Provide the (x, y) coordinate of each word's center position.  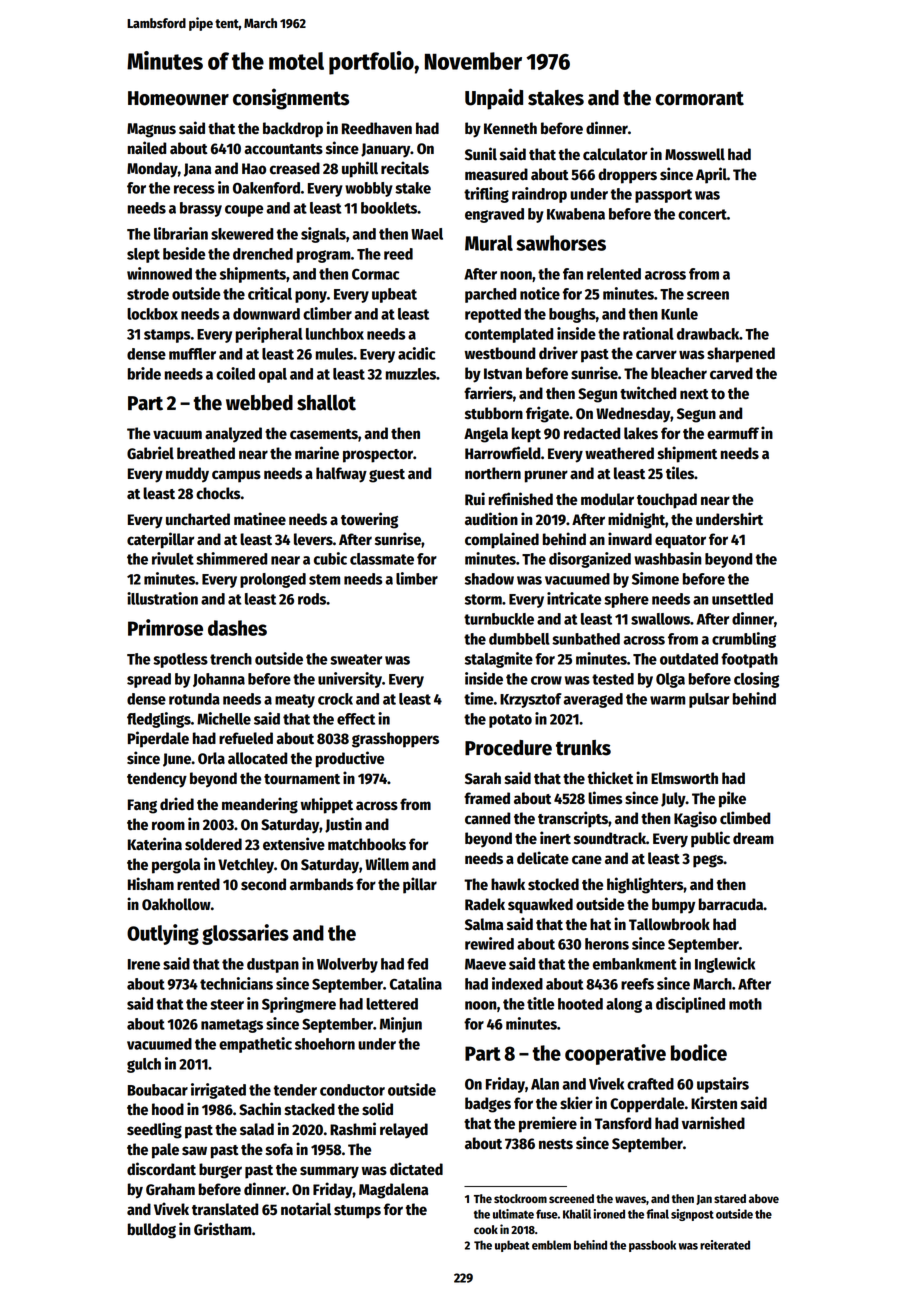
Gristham (222, 1229)
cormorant (699, 98)
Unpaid (494, 99)
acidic (416, 353)
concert (702, 214)
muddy (187, 474)
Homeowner (178, 98)
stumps (357, 1212)
